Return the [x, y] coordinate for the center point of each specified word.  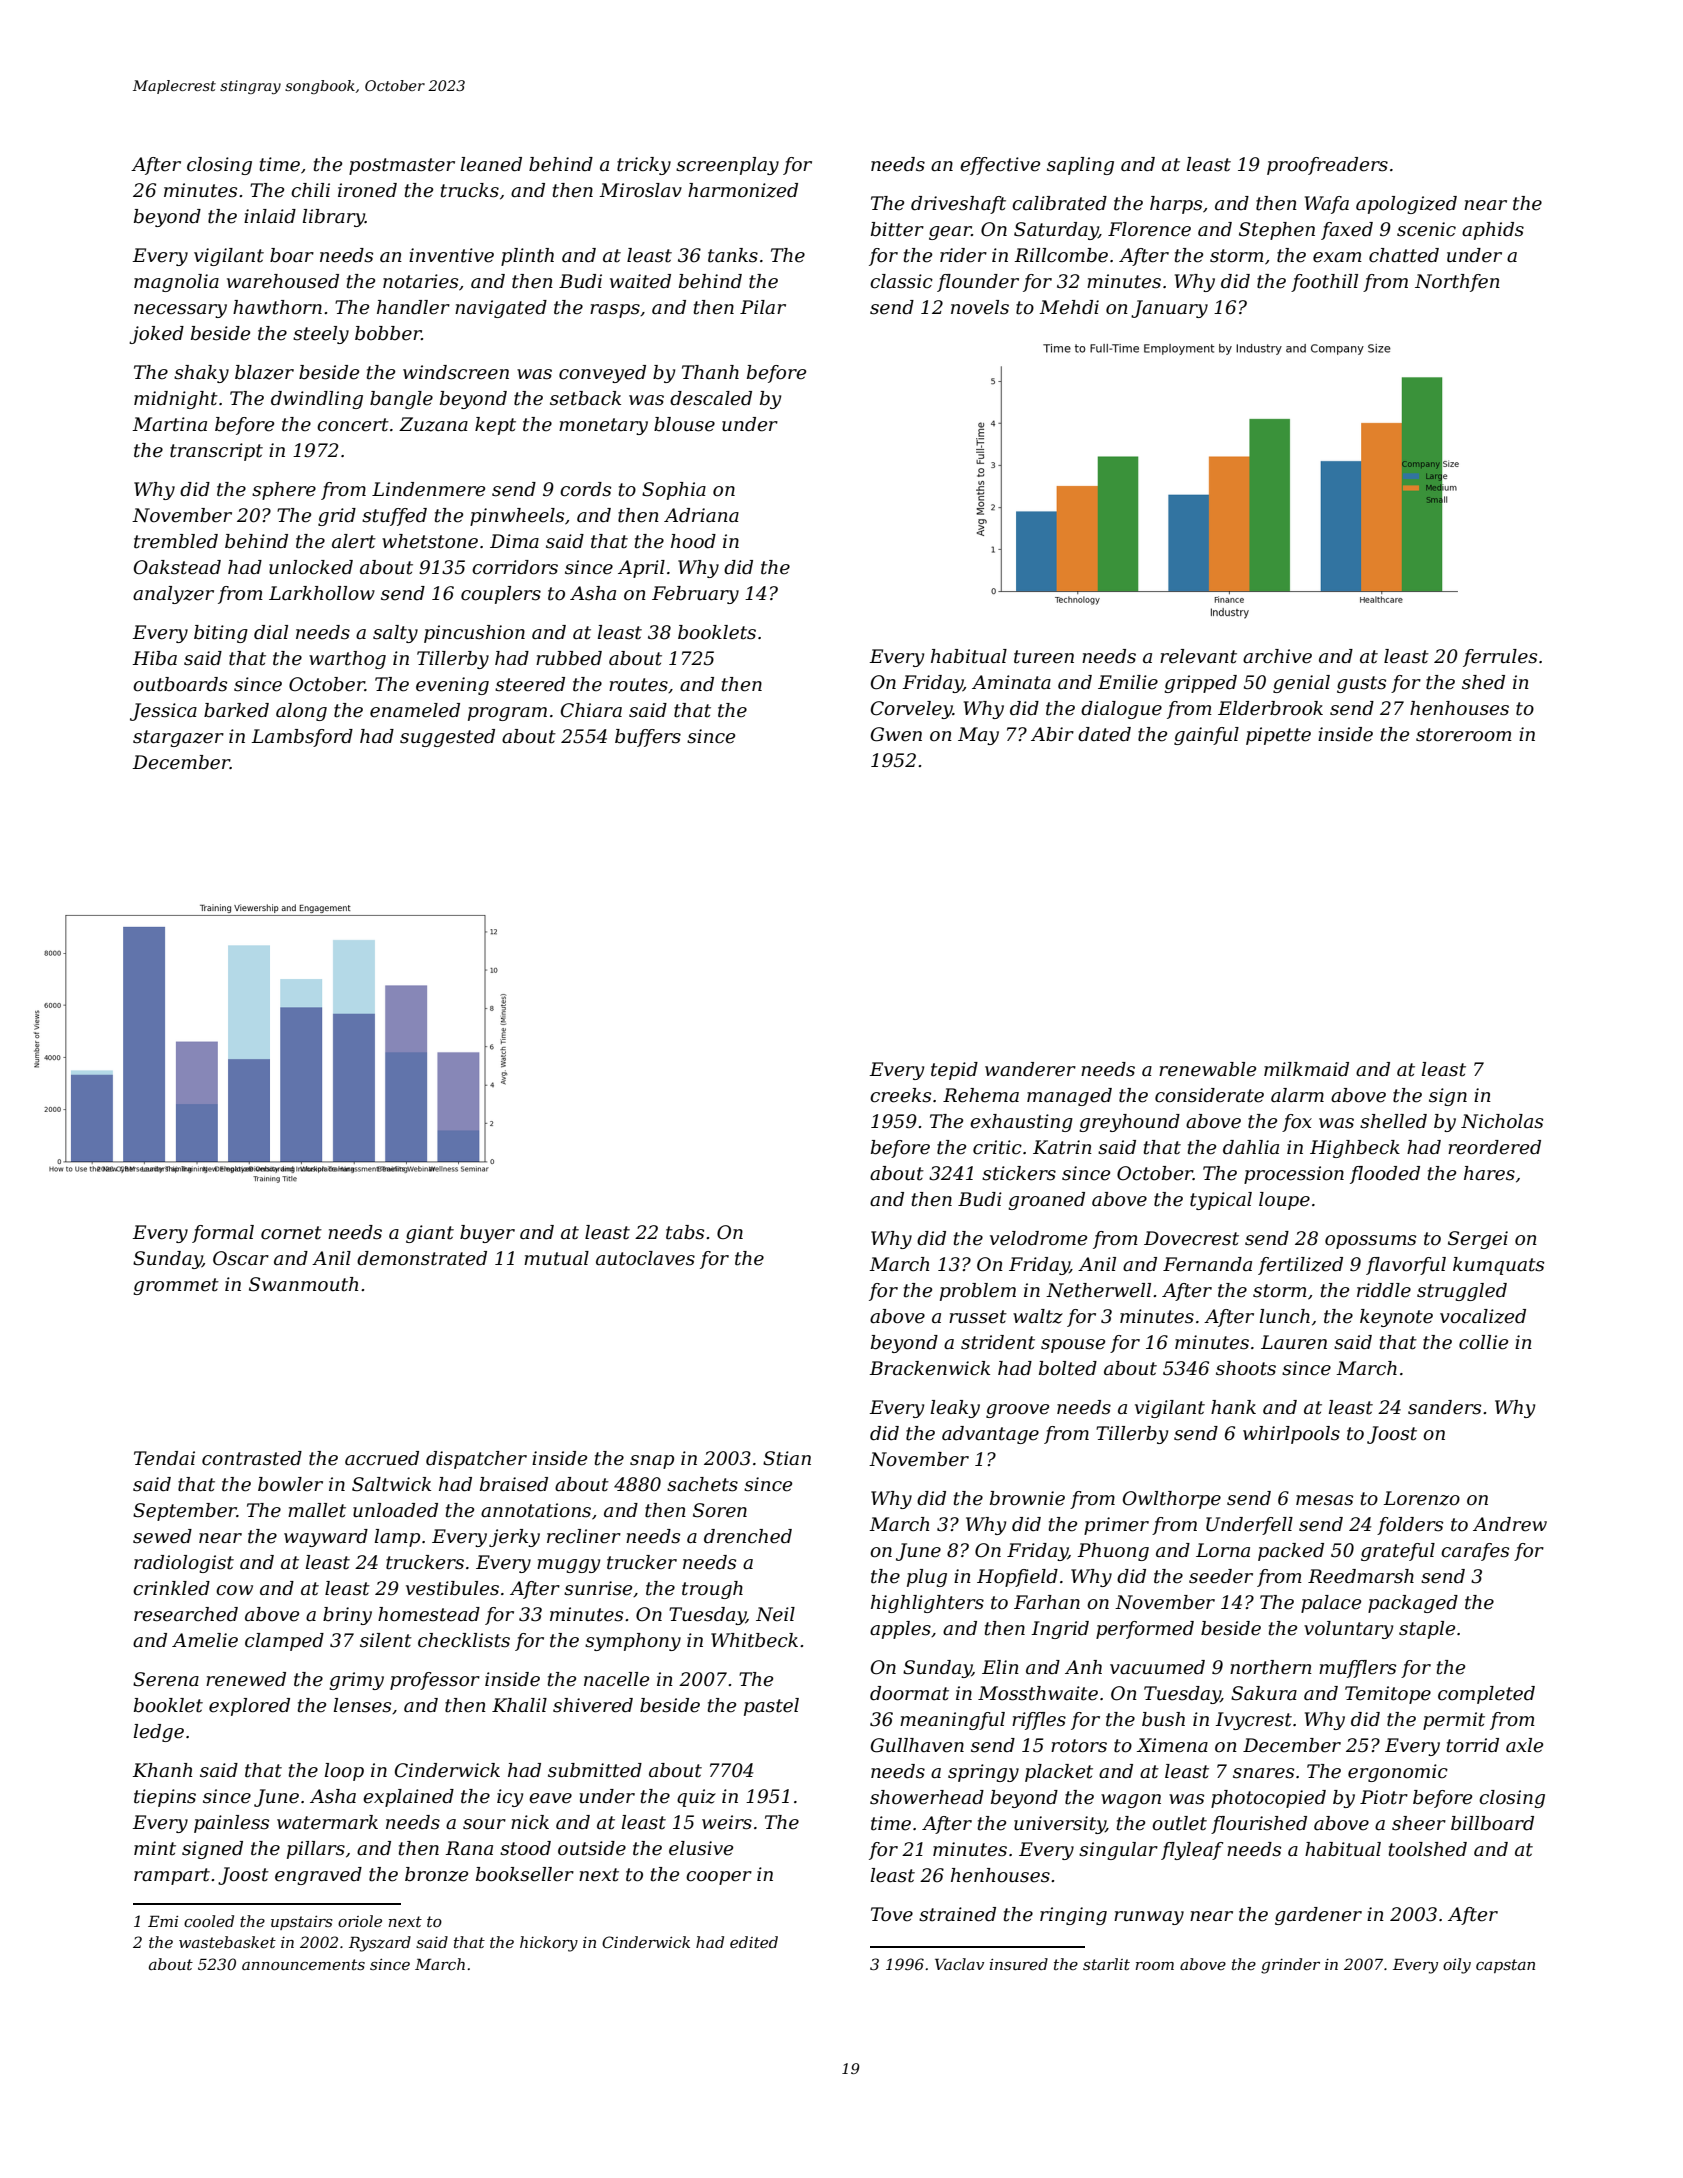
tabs [685, 1232]
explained [408, 1798]
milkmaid [1306, 1069]
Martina [169, 424]
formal [223, 1234]
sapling [1080, 166]
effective [1000, 166]
